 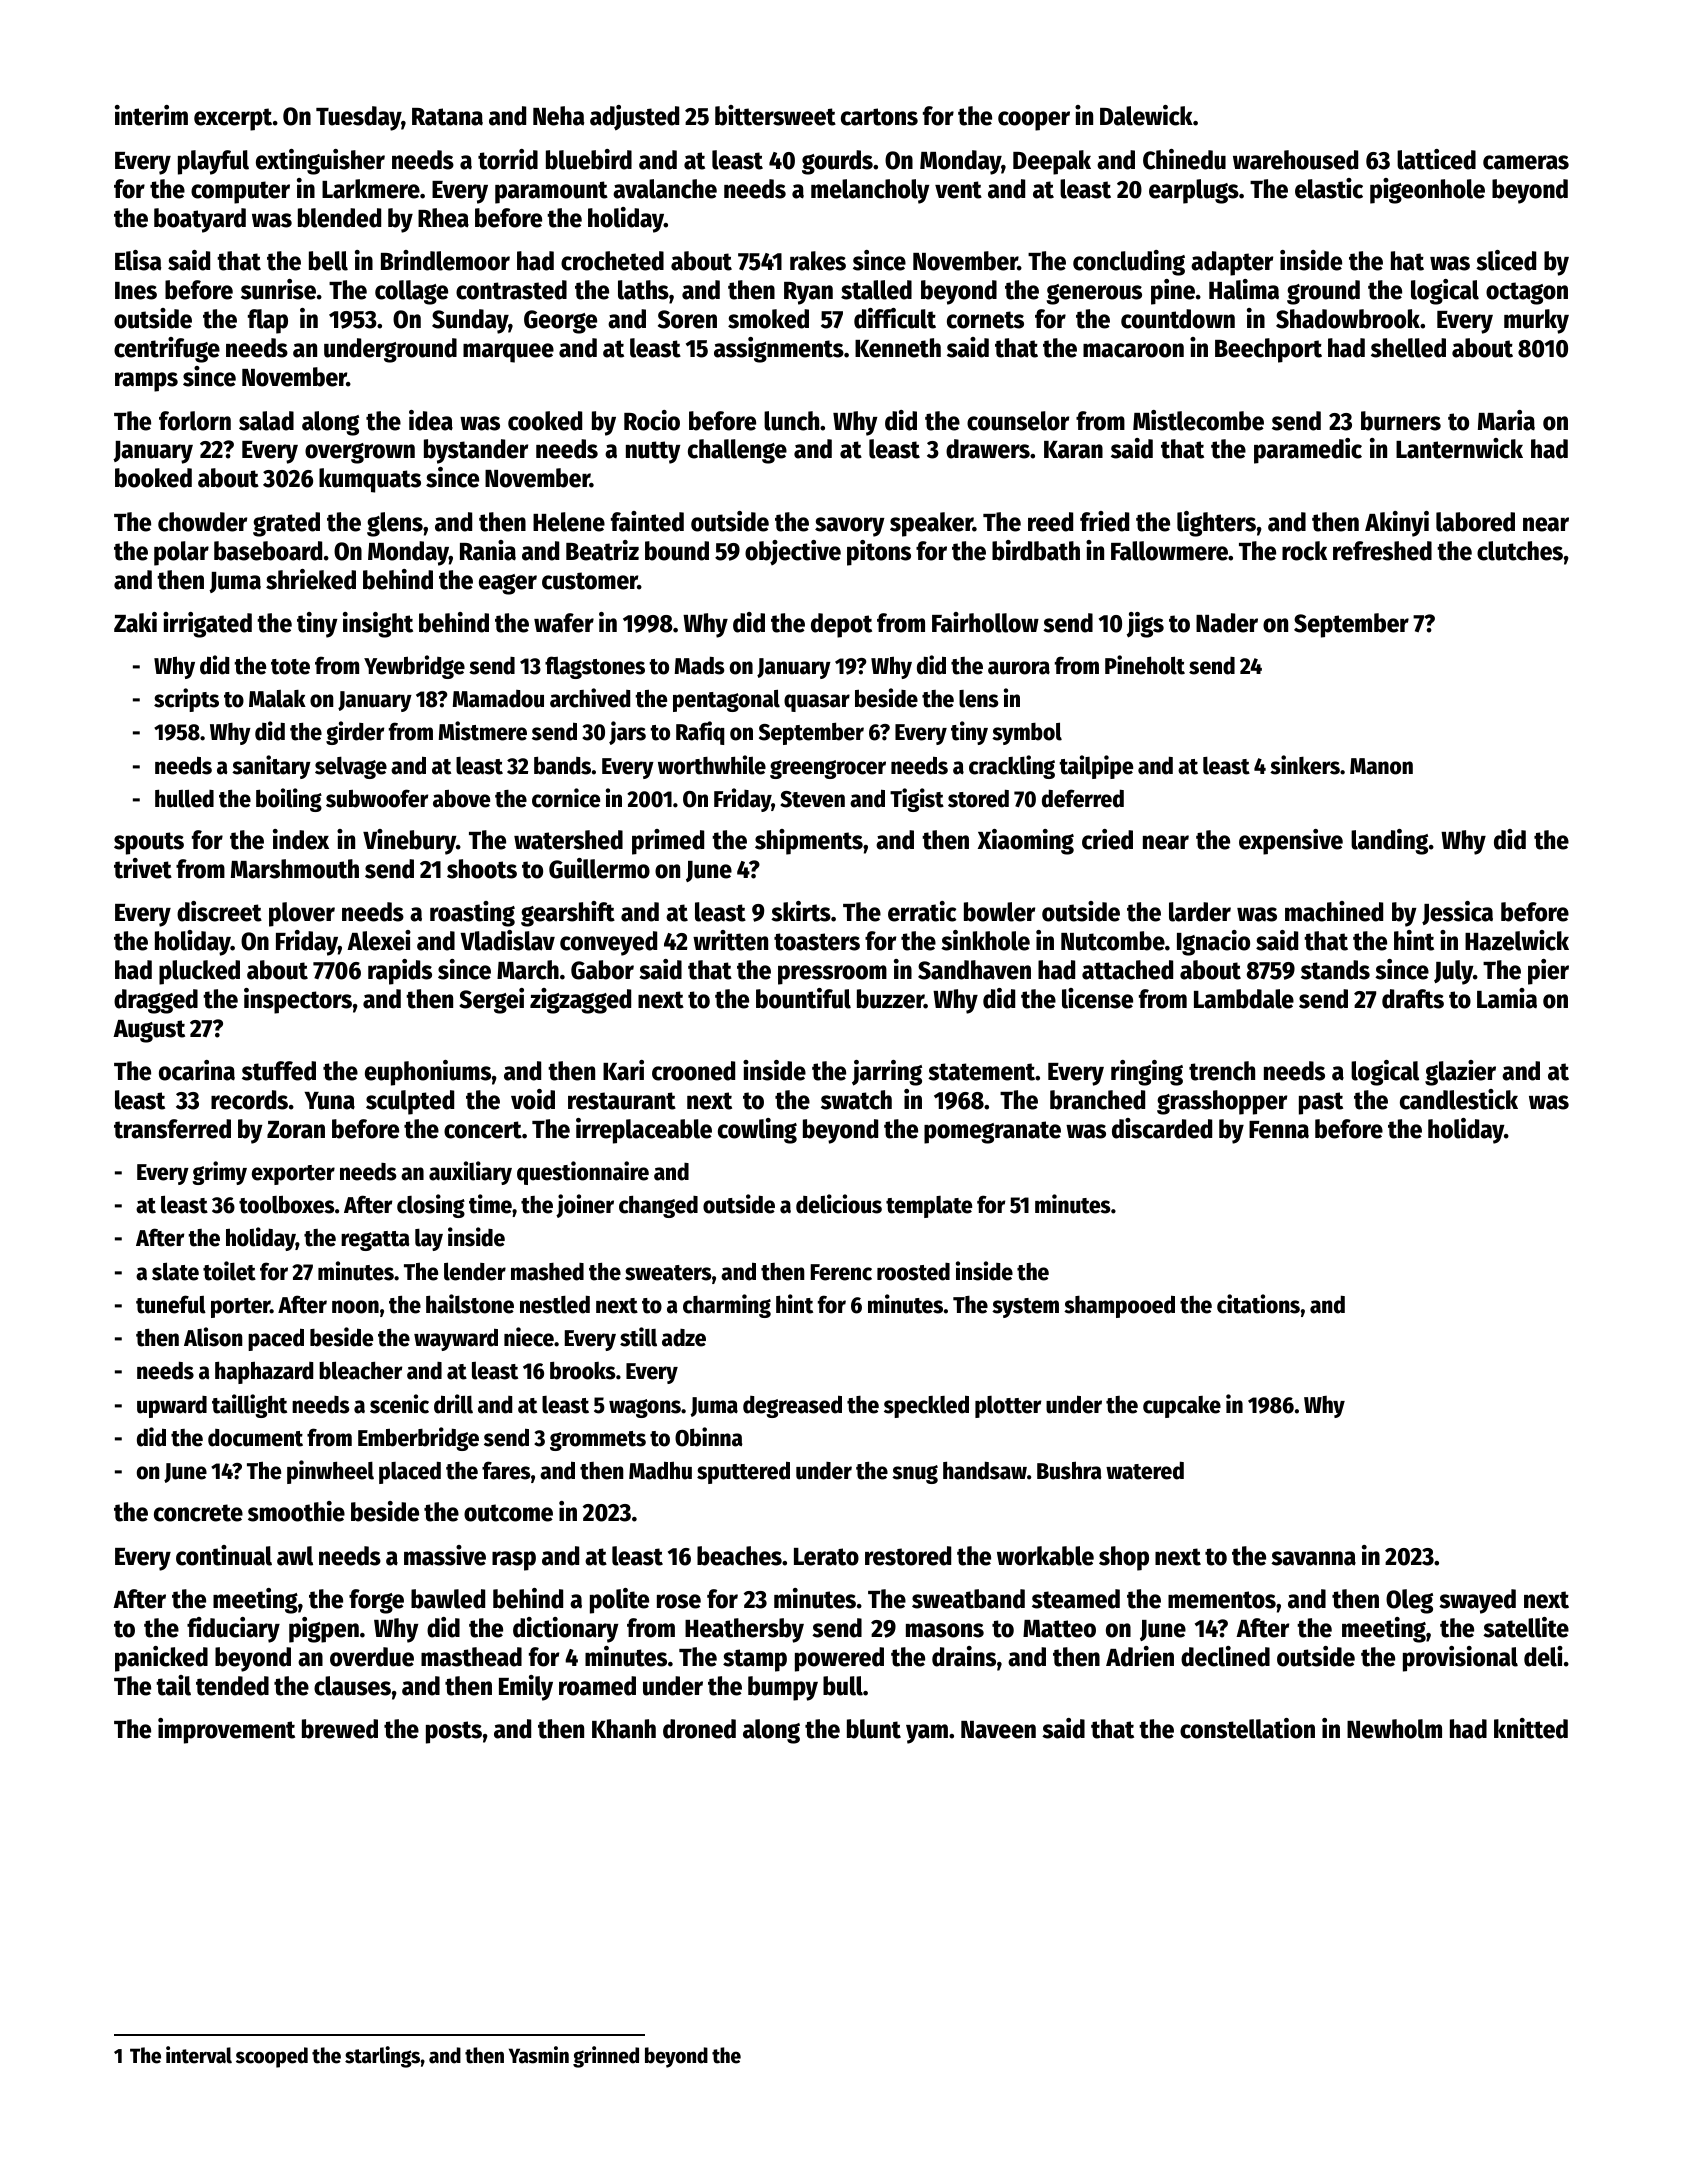 I want to click on crooned, so click(x=693, y=1071).
